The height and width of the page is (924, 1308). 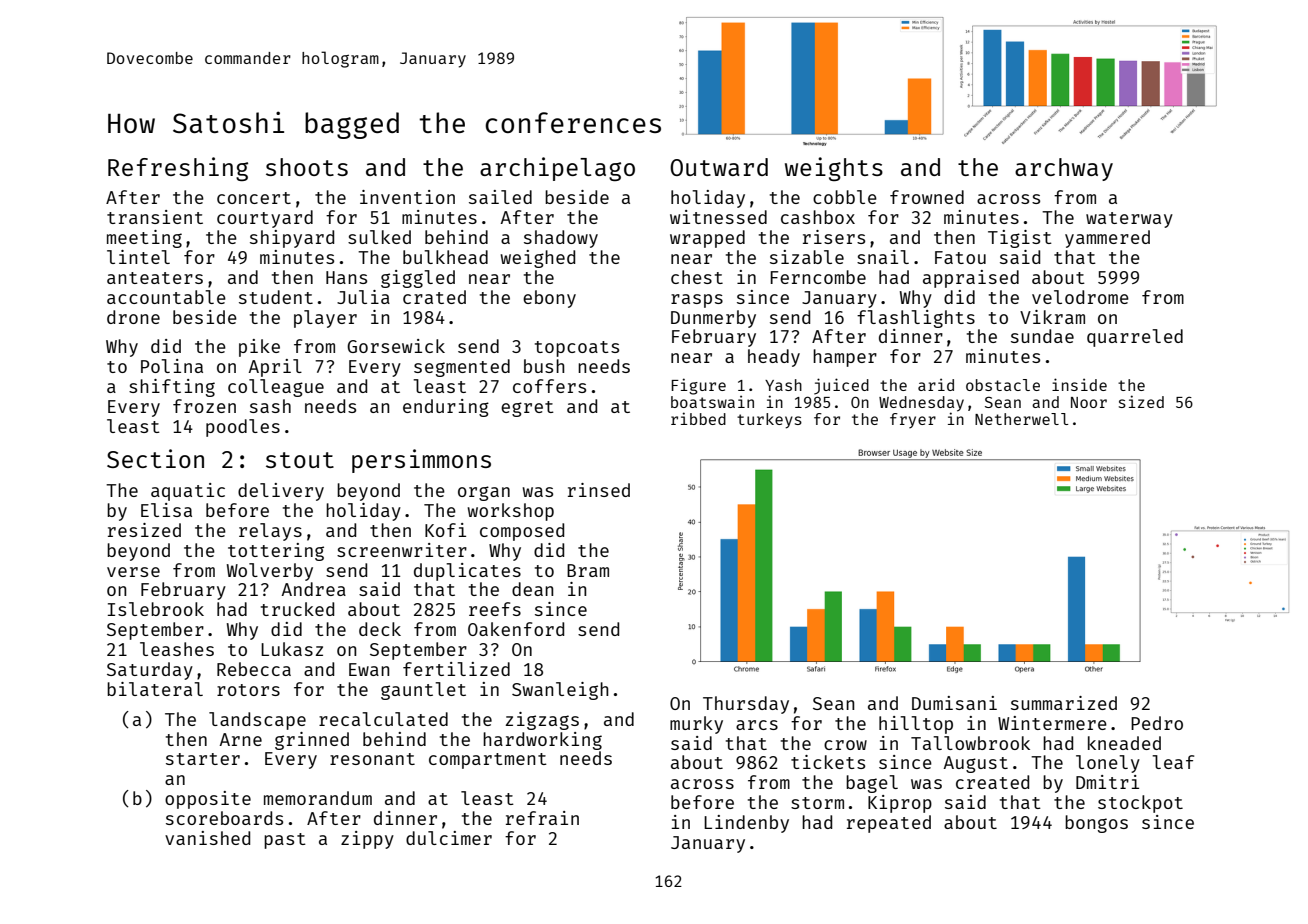 I want to click on Refreshing, so click(x=178, y=169).
